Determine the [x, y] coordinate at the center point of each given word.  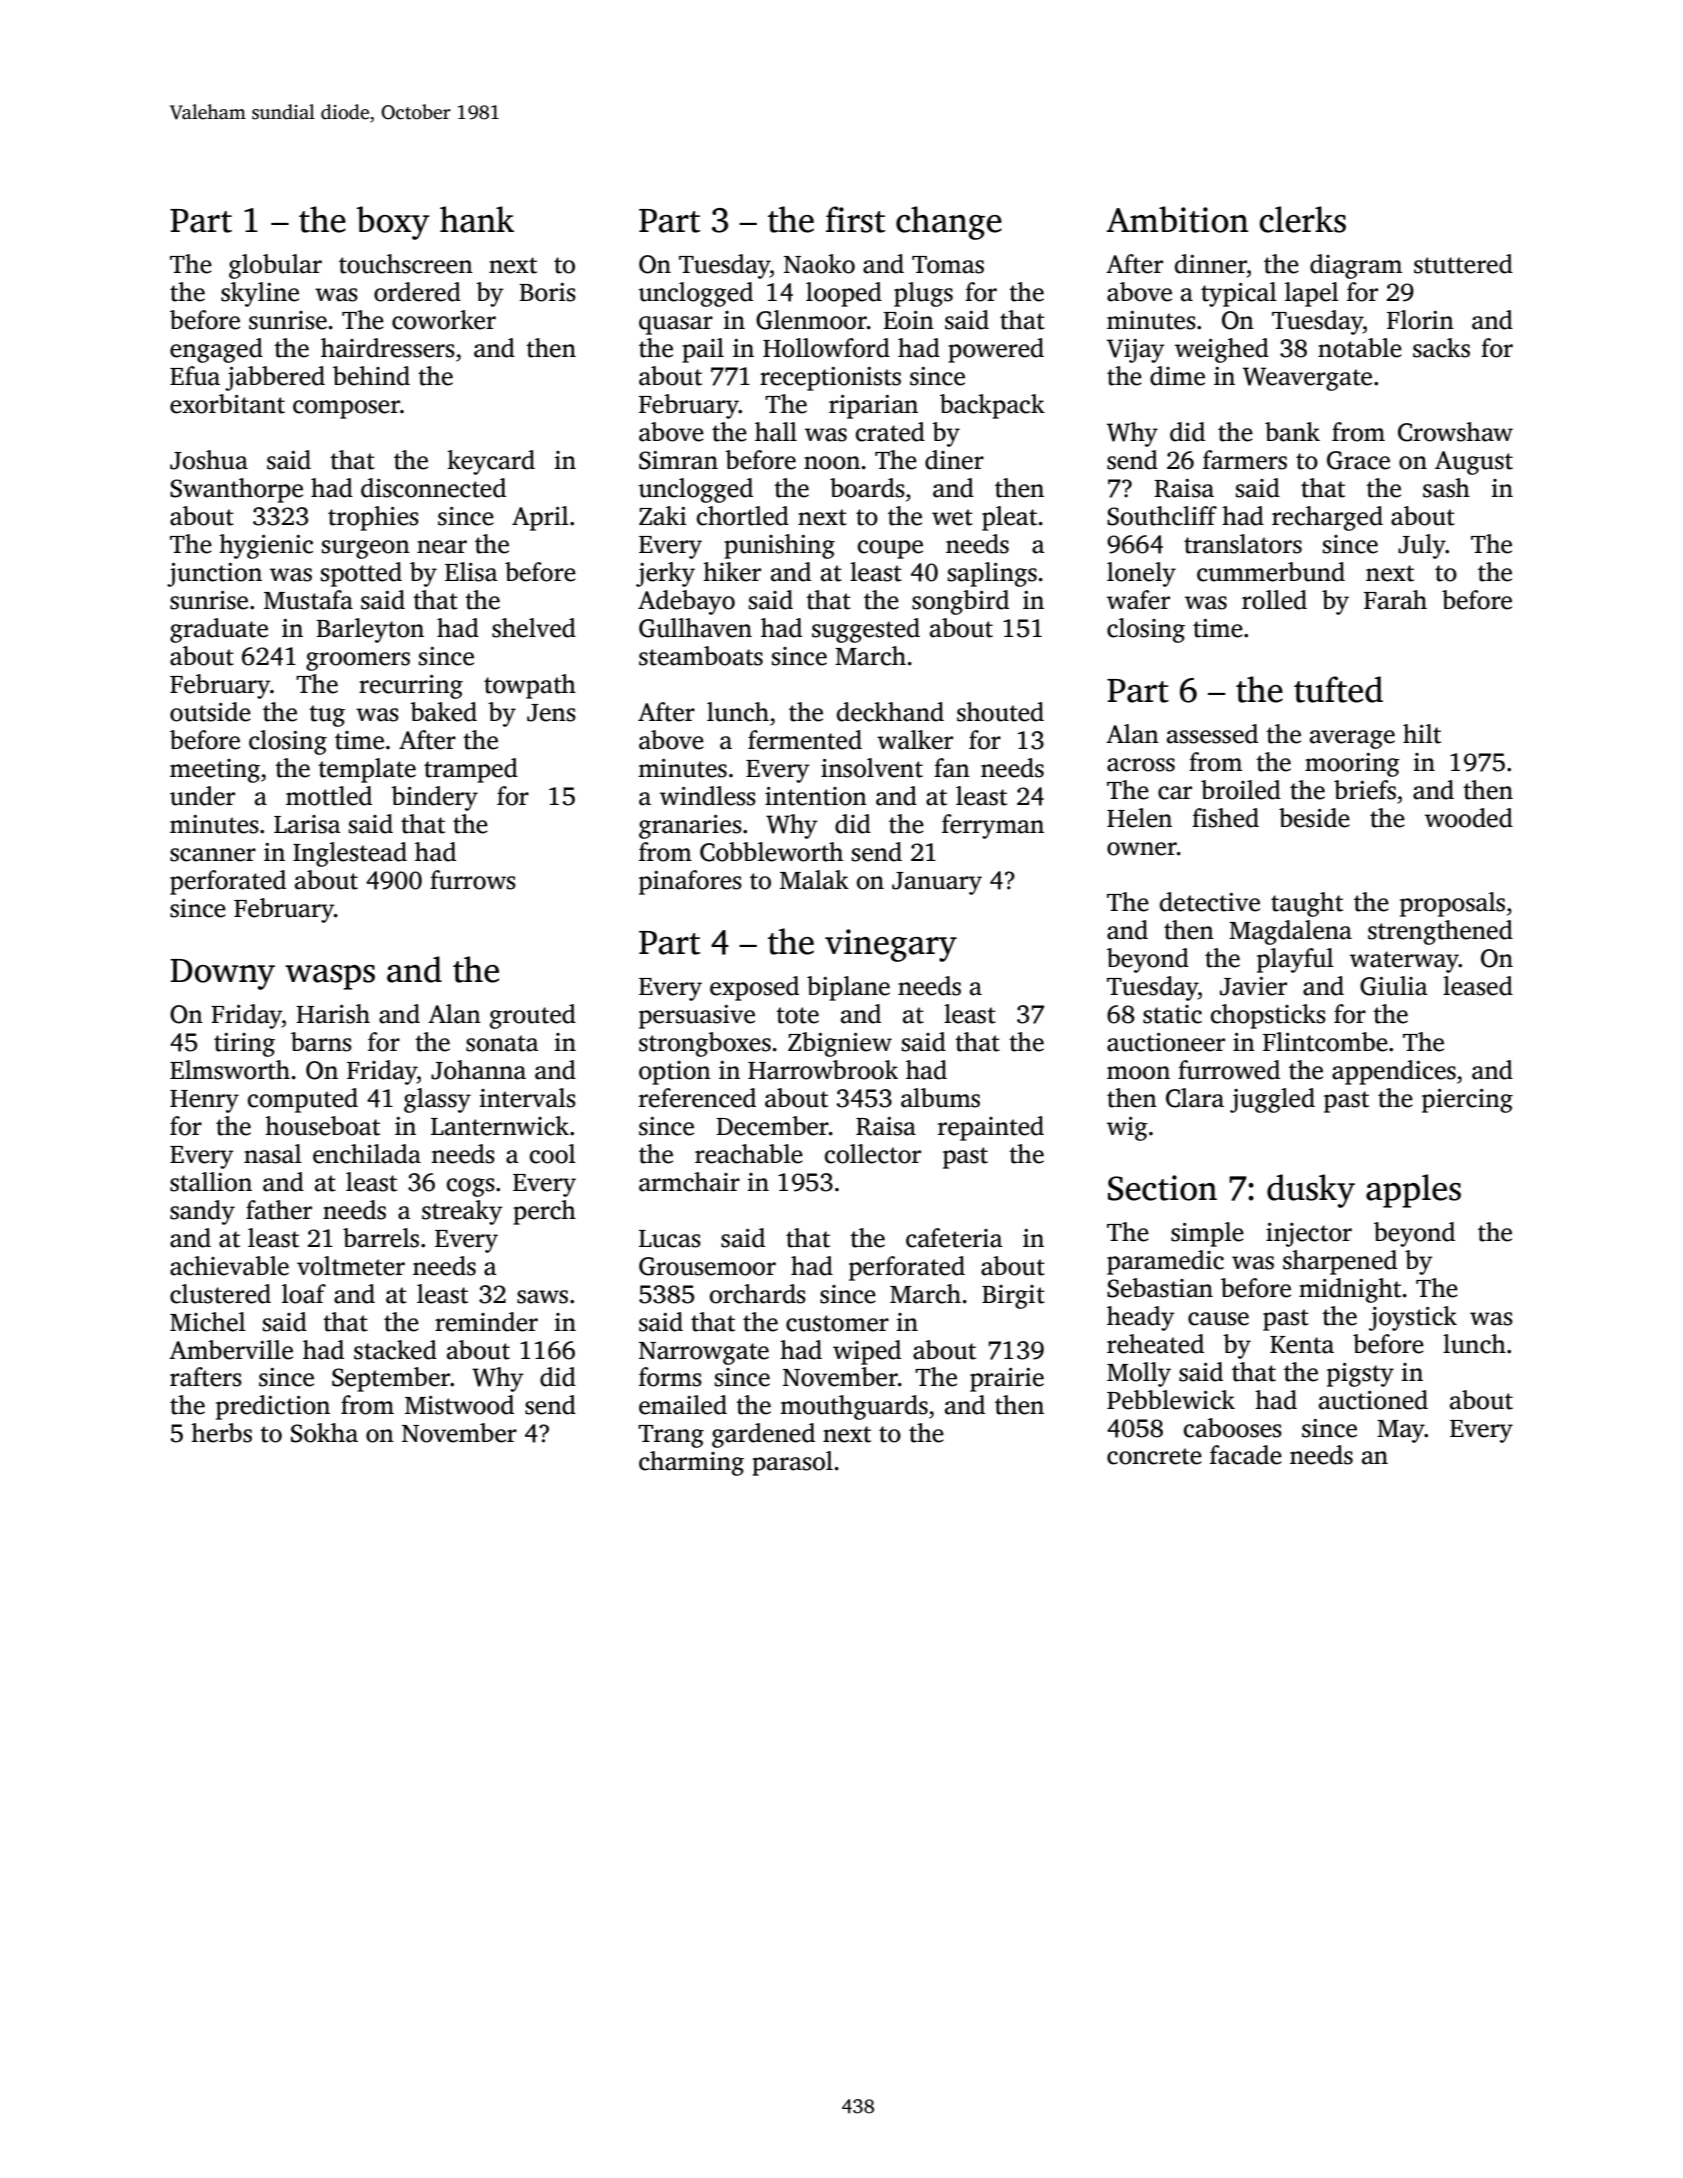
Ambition [1177, 219]
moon [1138, 1073]
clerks [1303, 219]
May [1401, 1431]
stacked [395, 1350]
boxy [393, 223]
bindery [434, 798]
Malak [814, 880]
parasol [792, 1463]
